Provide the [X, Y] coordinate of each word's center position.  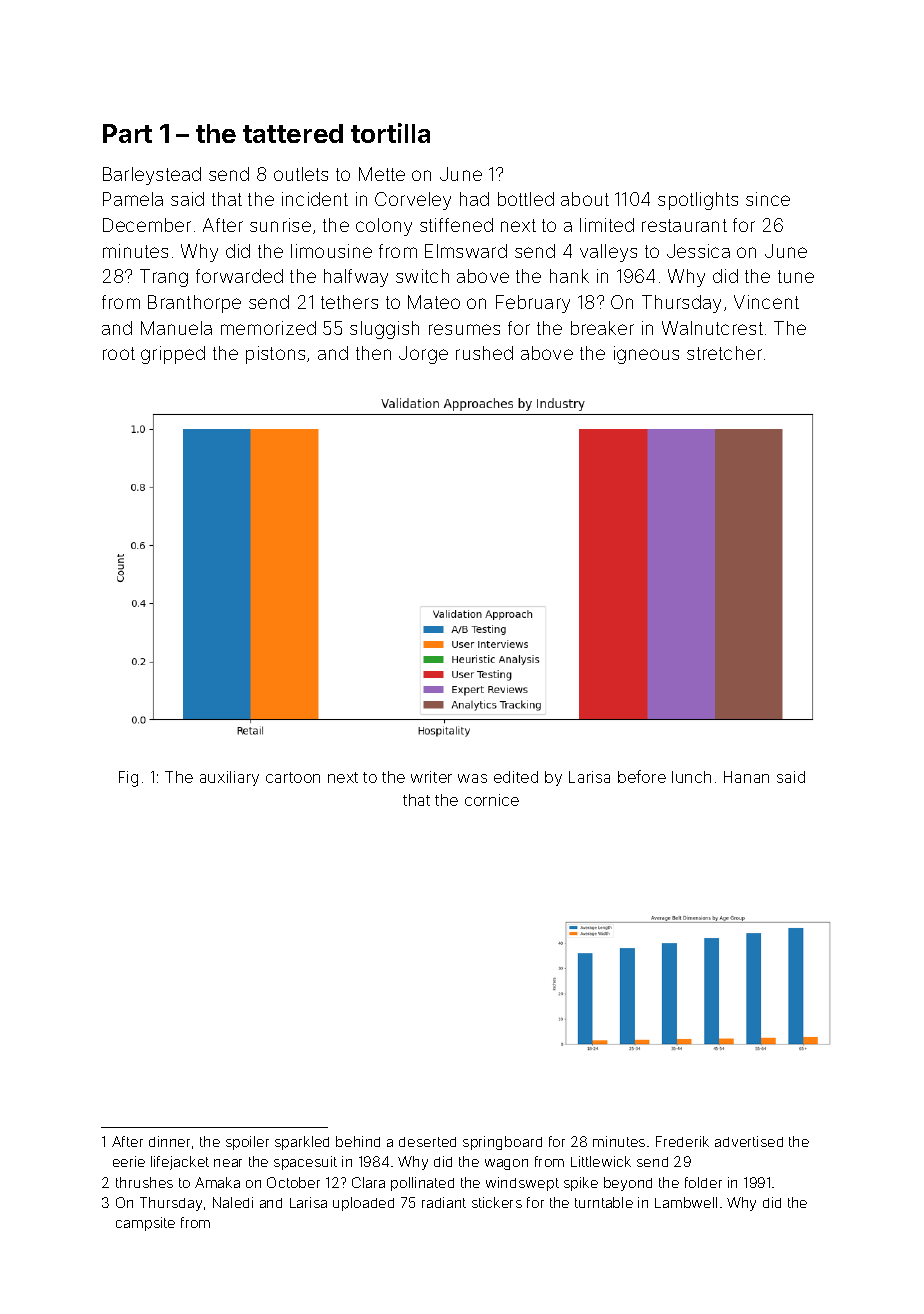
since [768, 199]
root [119, 353]
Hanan [746, 777]
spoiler [247, 1143]
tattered [293, 133]
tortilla [390, 133]
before [642, 776]
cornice [492, 800]
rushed [484, 353]
